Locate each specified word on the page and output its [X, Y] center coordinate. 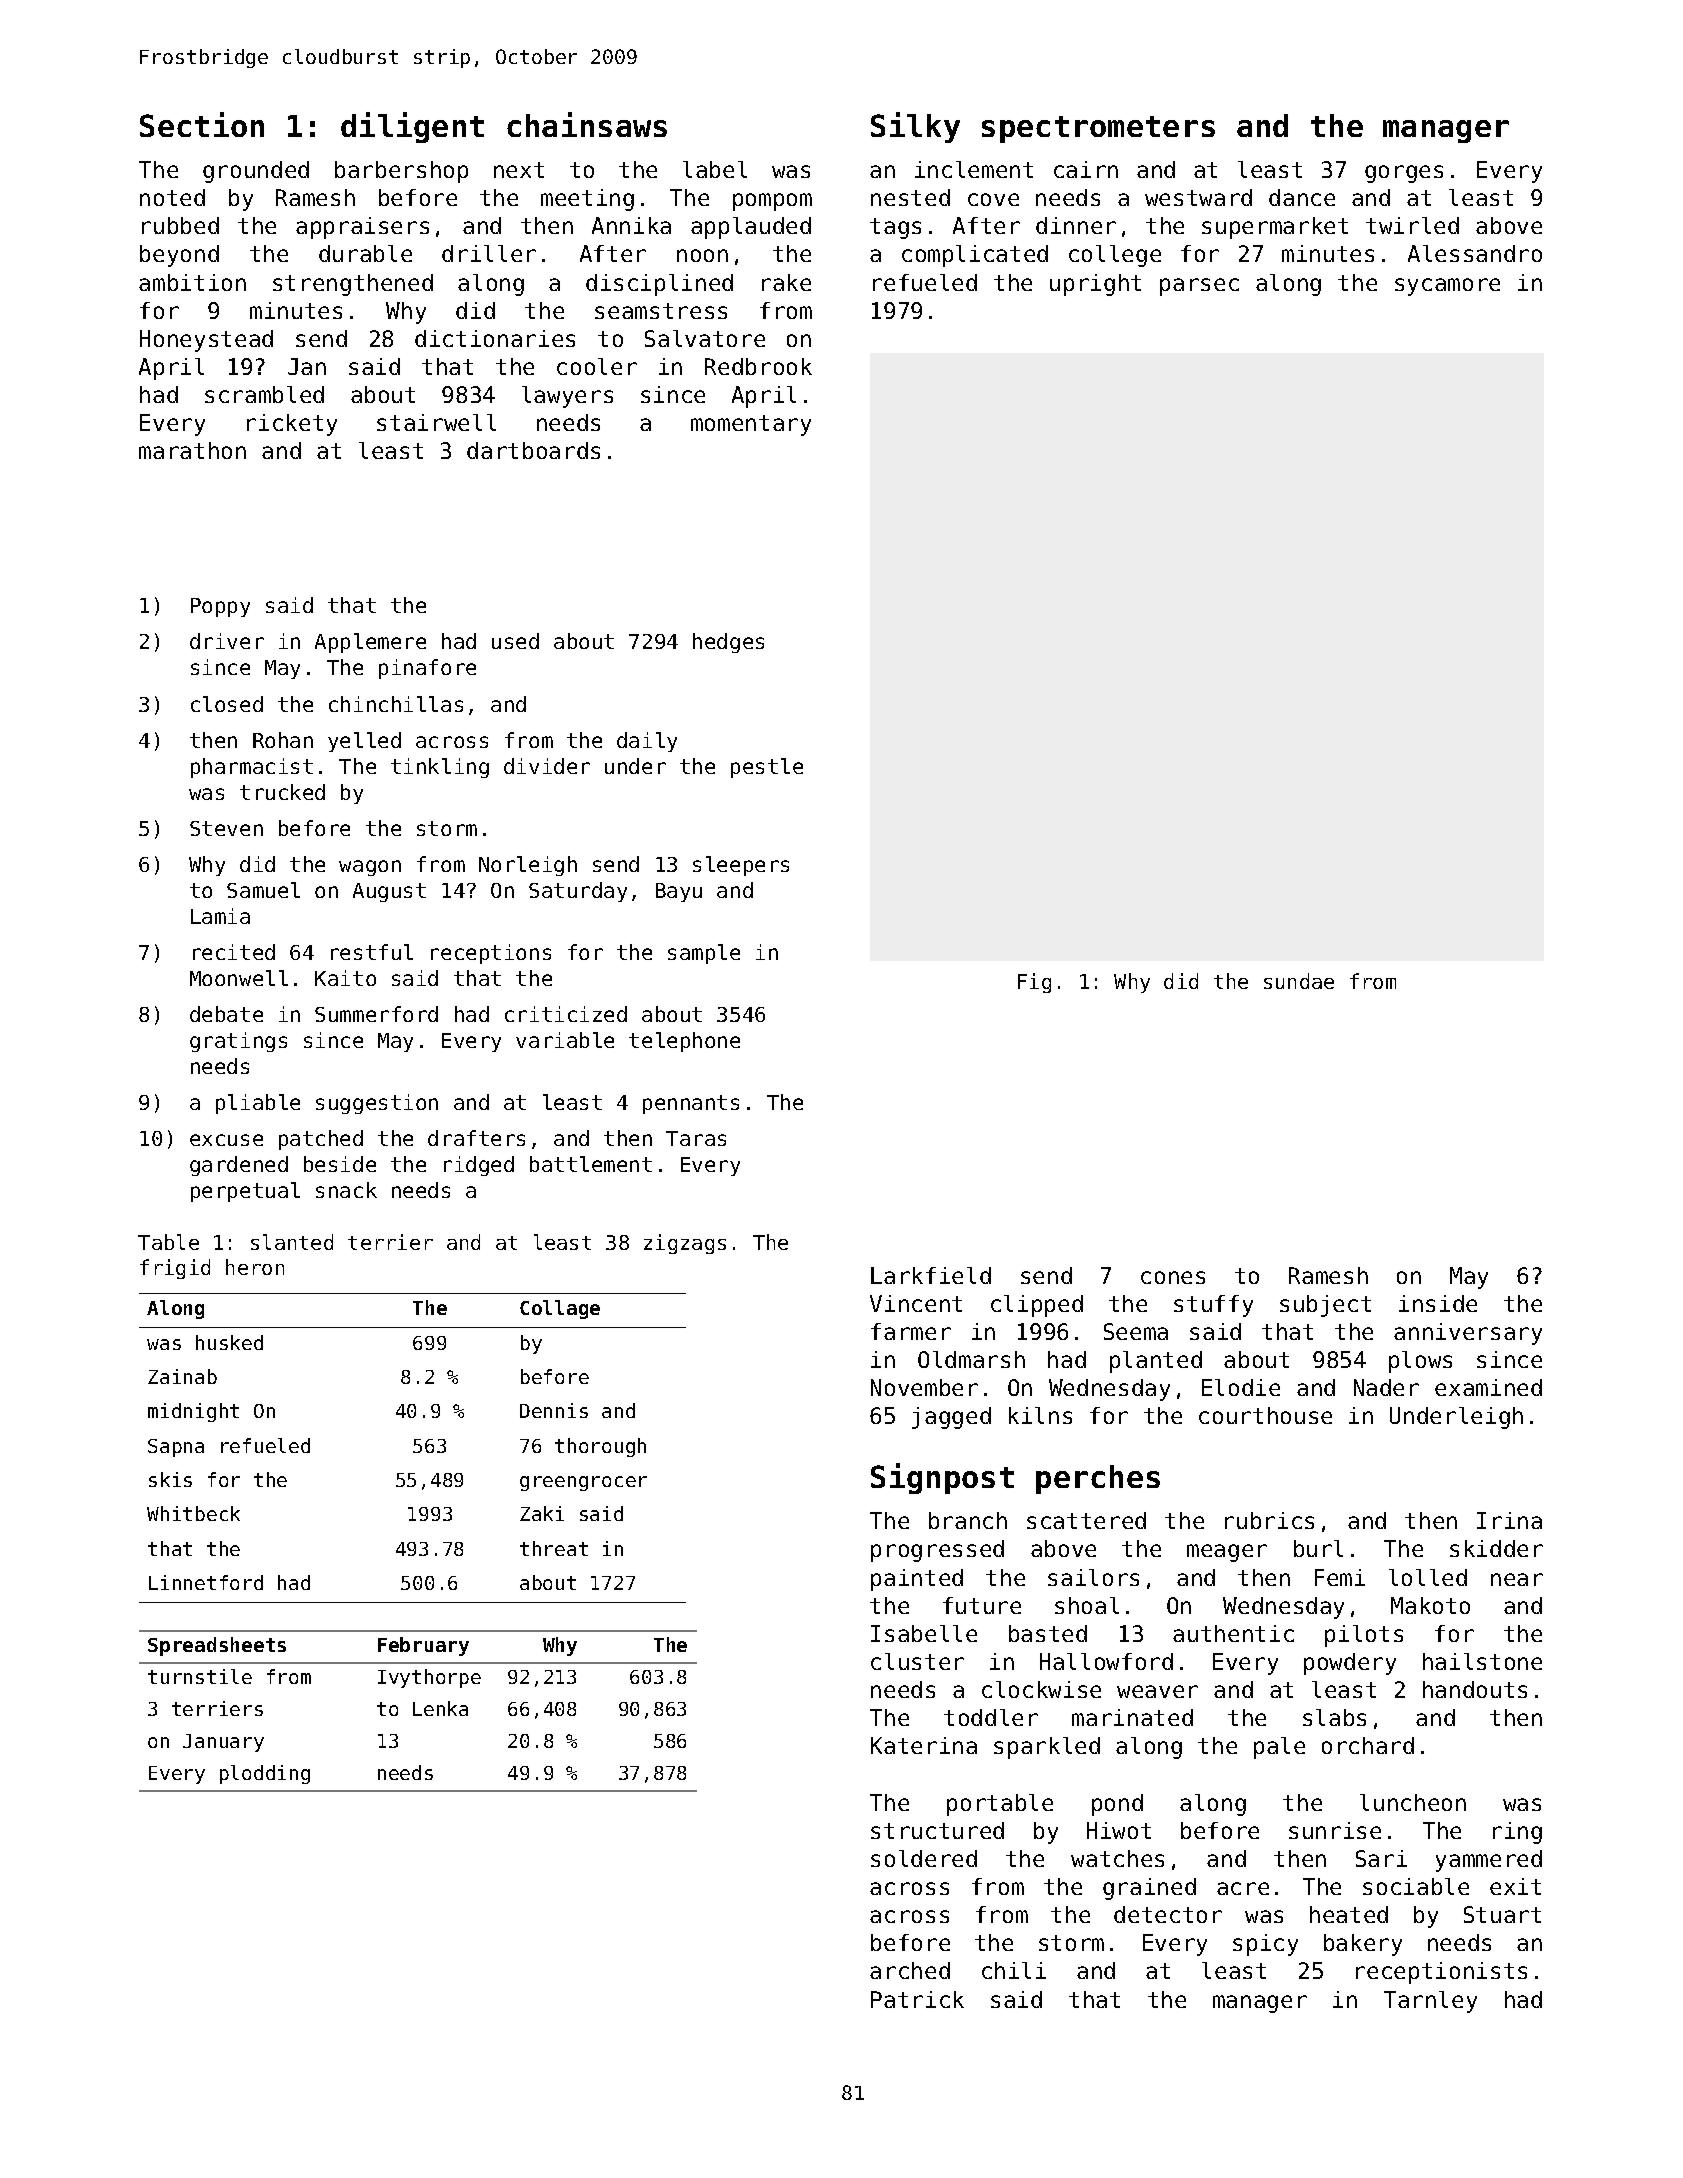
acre [1243, 1888]
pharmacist [252, 768]
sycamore [1447, 287]
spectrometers [1098, 129]
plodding [265, 1774]
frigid [175, 1269]
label [715, 169]
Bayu [679, 892]
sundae [1299, 981]
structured [937, 1830]
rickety [292, 425]
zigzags [685, 1244]
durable [365, 253]
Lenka [440, 1708]
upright [1095, 285]
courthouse [1265, 1415]
